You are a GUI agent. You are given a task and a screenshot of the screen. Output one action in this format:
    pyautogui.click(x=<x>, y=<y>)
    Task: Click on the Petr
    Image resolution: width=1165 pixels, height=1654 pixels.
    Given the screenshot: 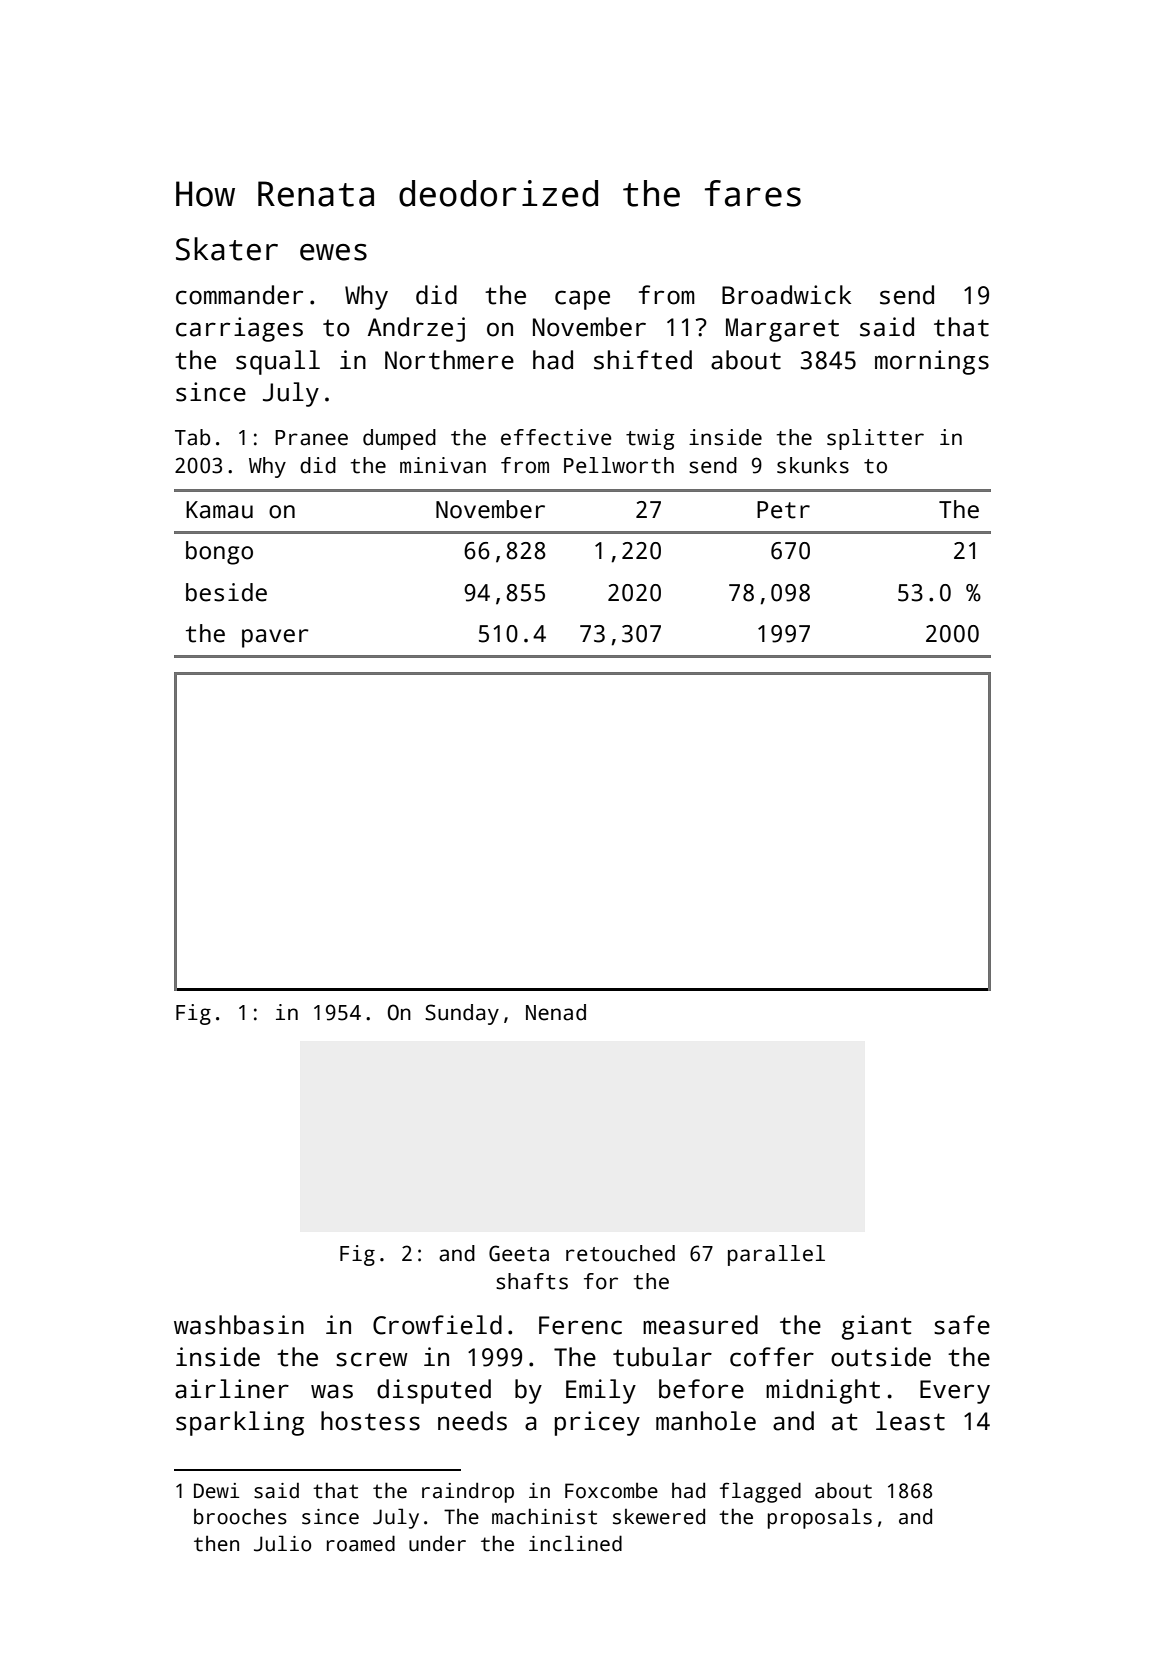 What is the action you would take?
    pyautogui.click(x=783, y=510)
